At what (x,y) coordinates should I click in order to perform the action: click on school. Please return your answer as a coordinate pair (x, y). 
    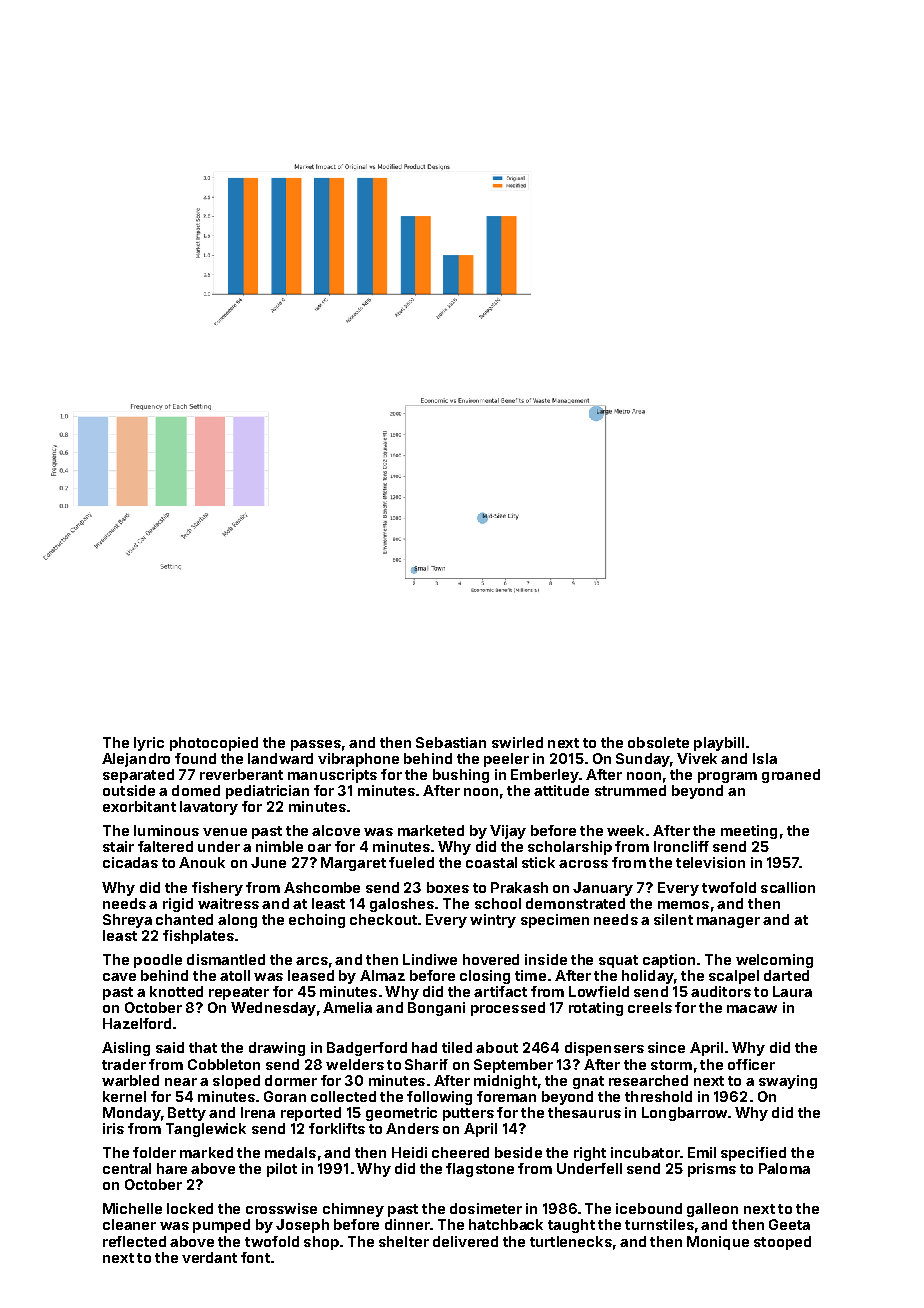
    Looking at the image, I should click on (498, 903).
